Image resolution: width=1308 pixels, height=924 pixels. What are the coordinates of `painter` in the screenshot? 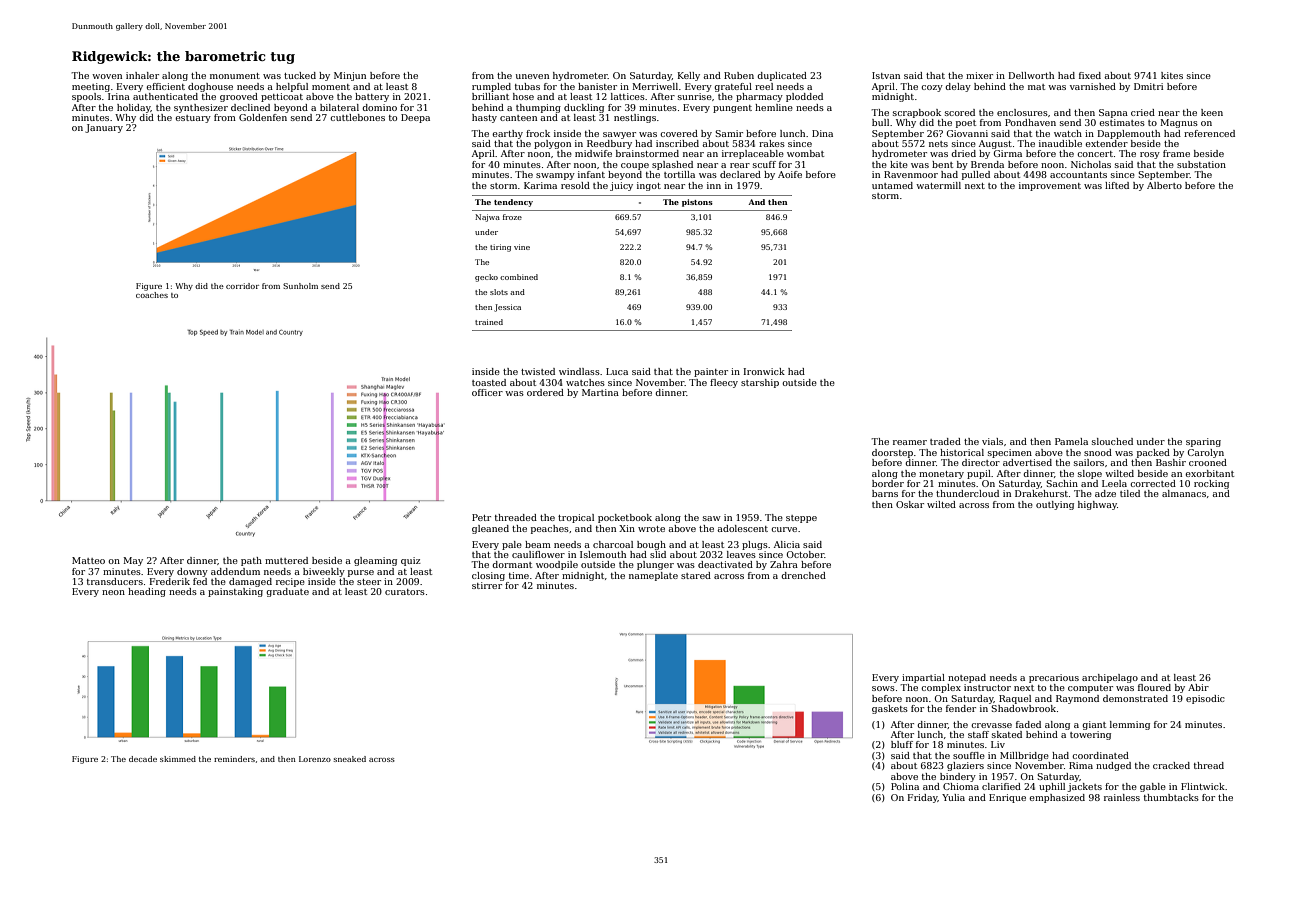 It's located at (711, 372).
